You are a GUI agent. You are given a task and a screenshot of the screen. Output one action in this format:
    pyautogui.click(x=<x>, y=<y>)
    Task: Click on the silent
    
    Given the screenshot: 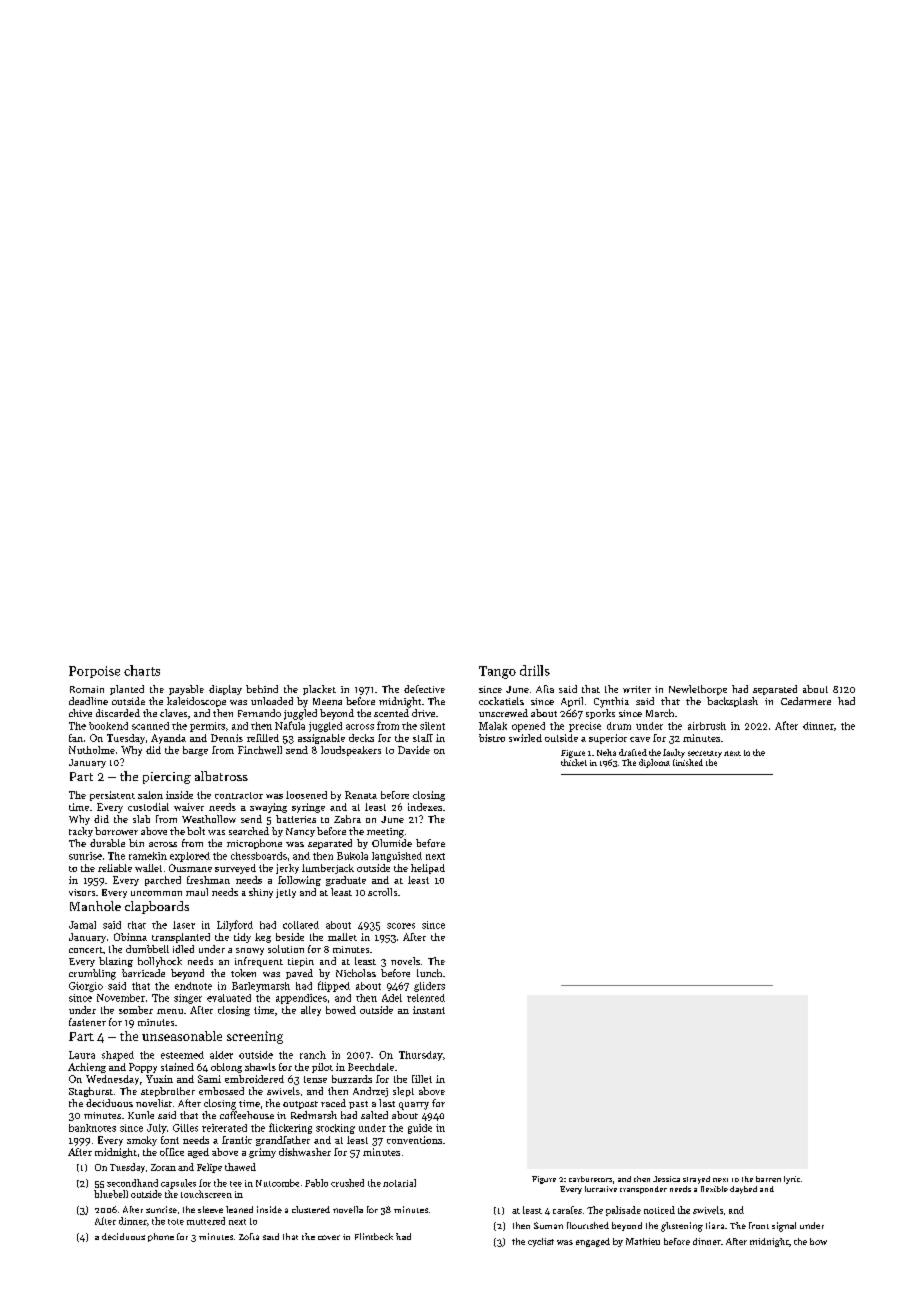 What is the action you would take?
    pyautogui.click(x=432, y=726)
